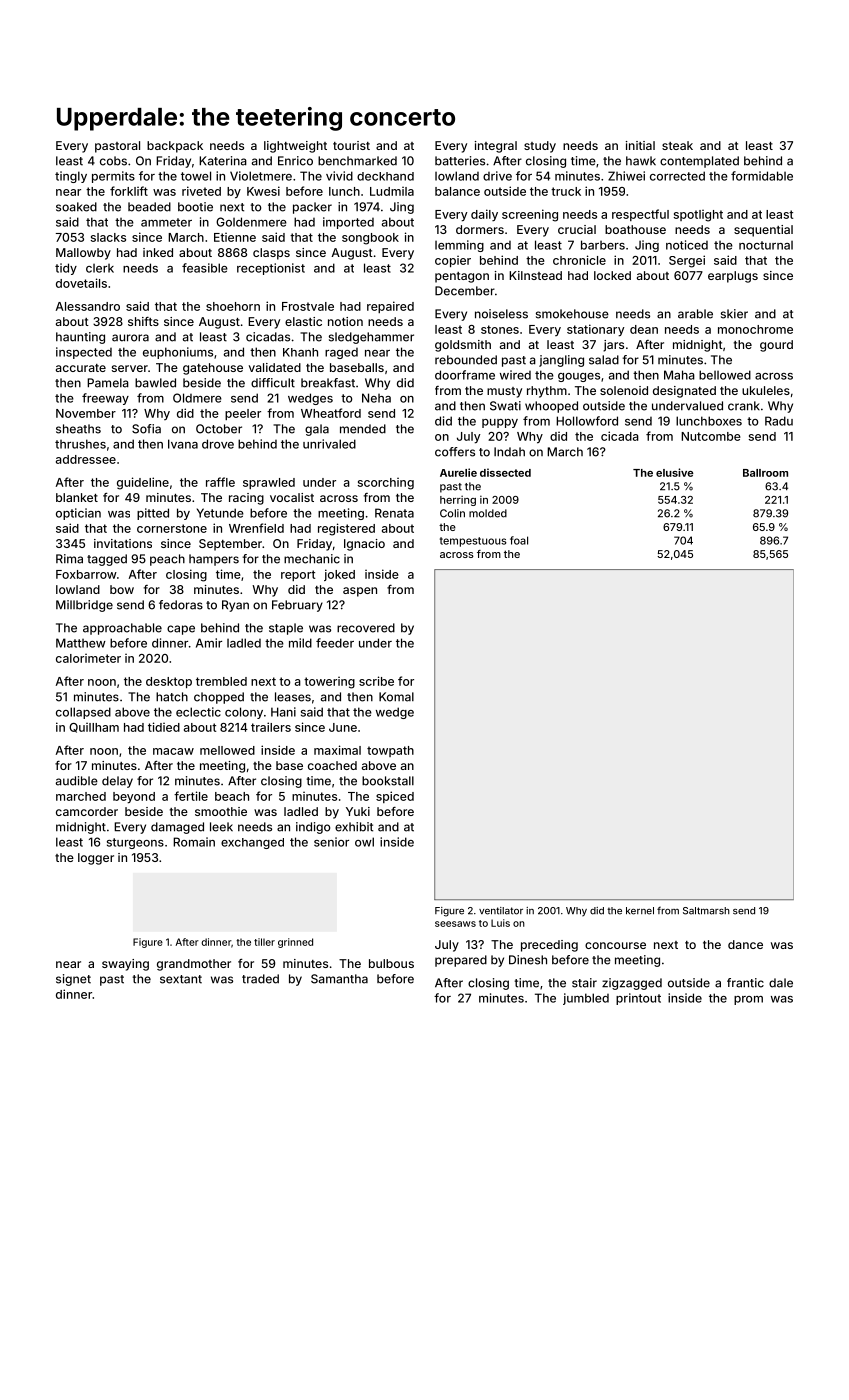 This screenshot has height=1400, width=849. Describe the element at coordinates (566, 191) in the screenshot. I see `truck` at that location.
